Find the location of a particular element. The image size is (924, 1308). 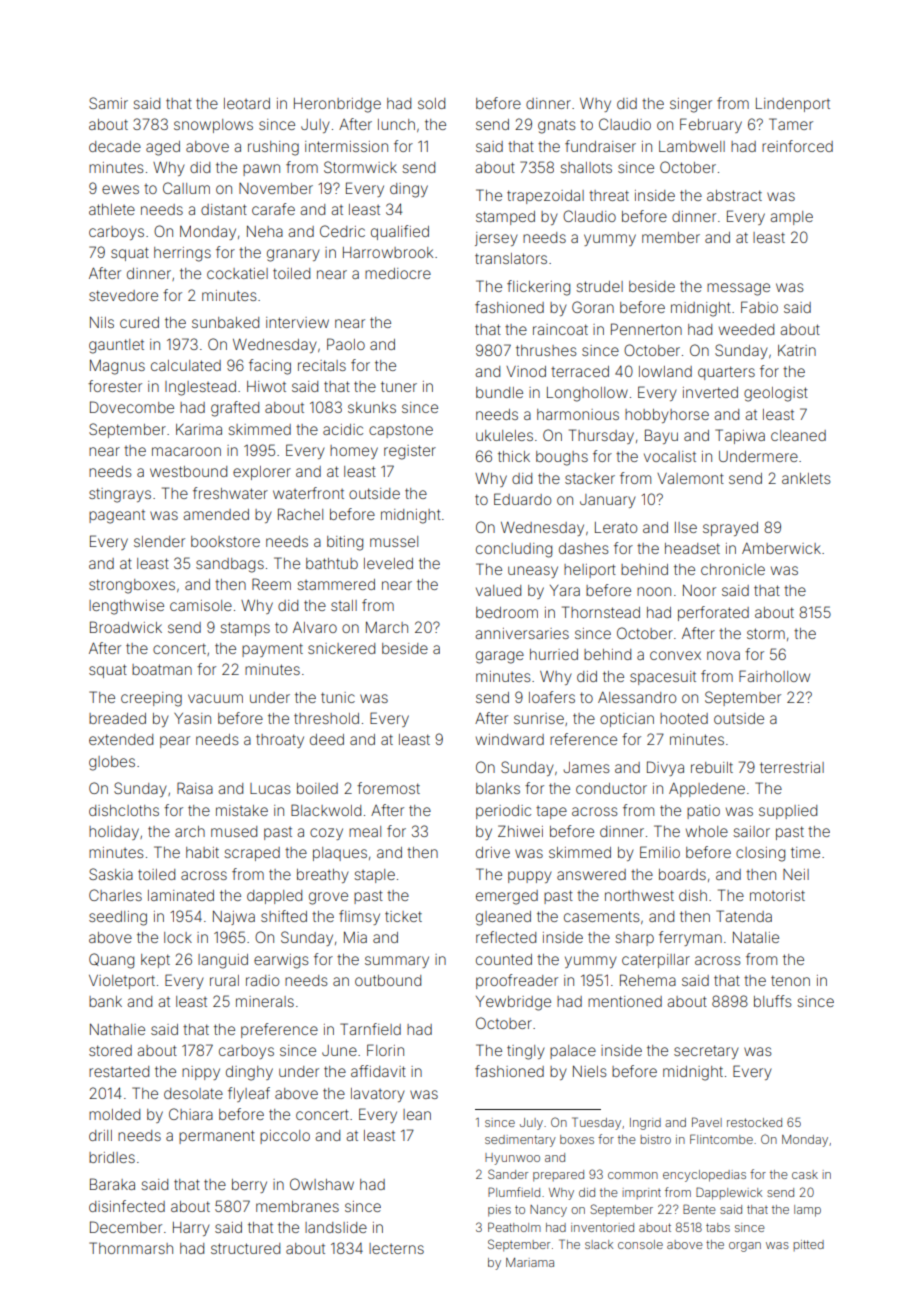

Valemont is located at coordinates (690, 478).
